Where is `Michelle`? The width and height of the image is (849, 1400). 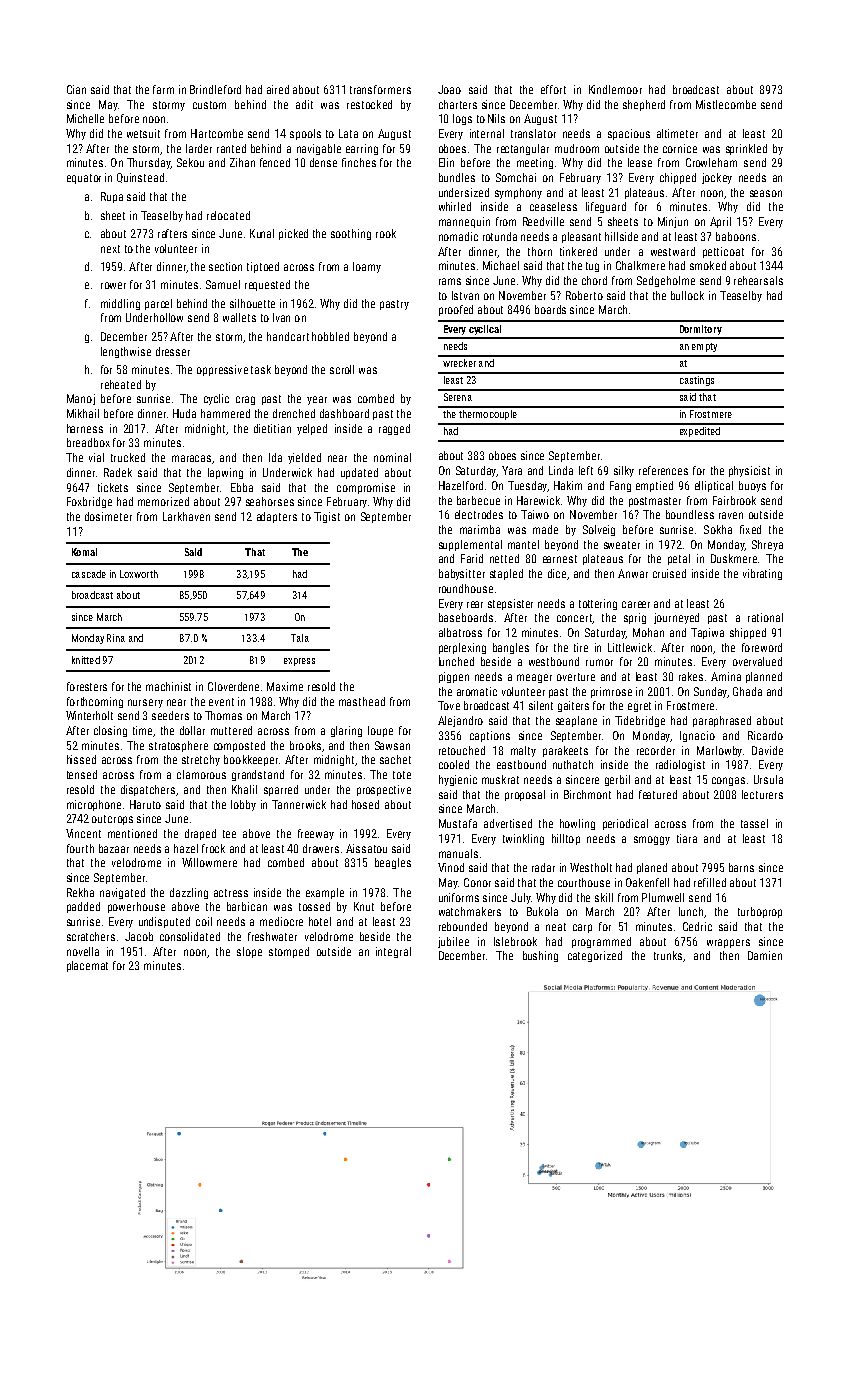 Michelle is located at coordinates (85, 118).
